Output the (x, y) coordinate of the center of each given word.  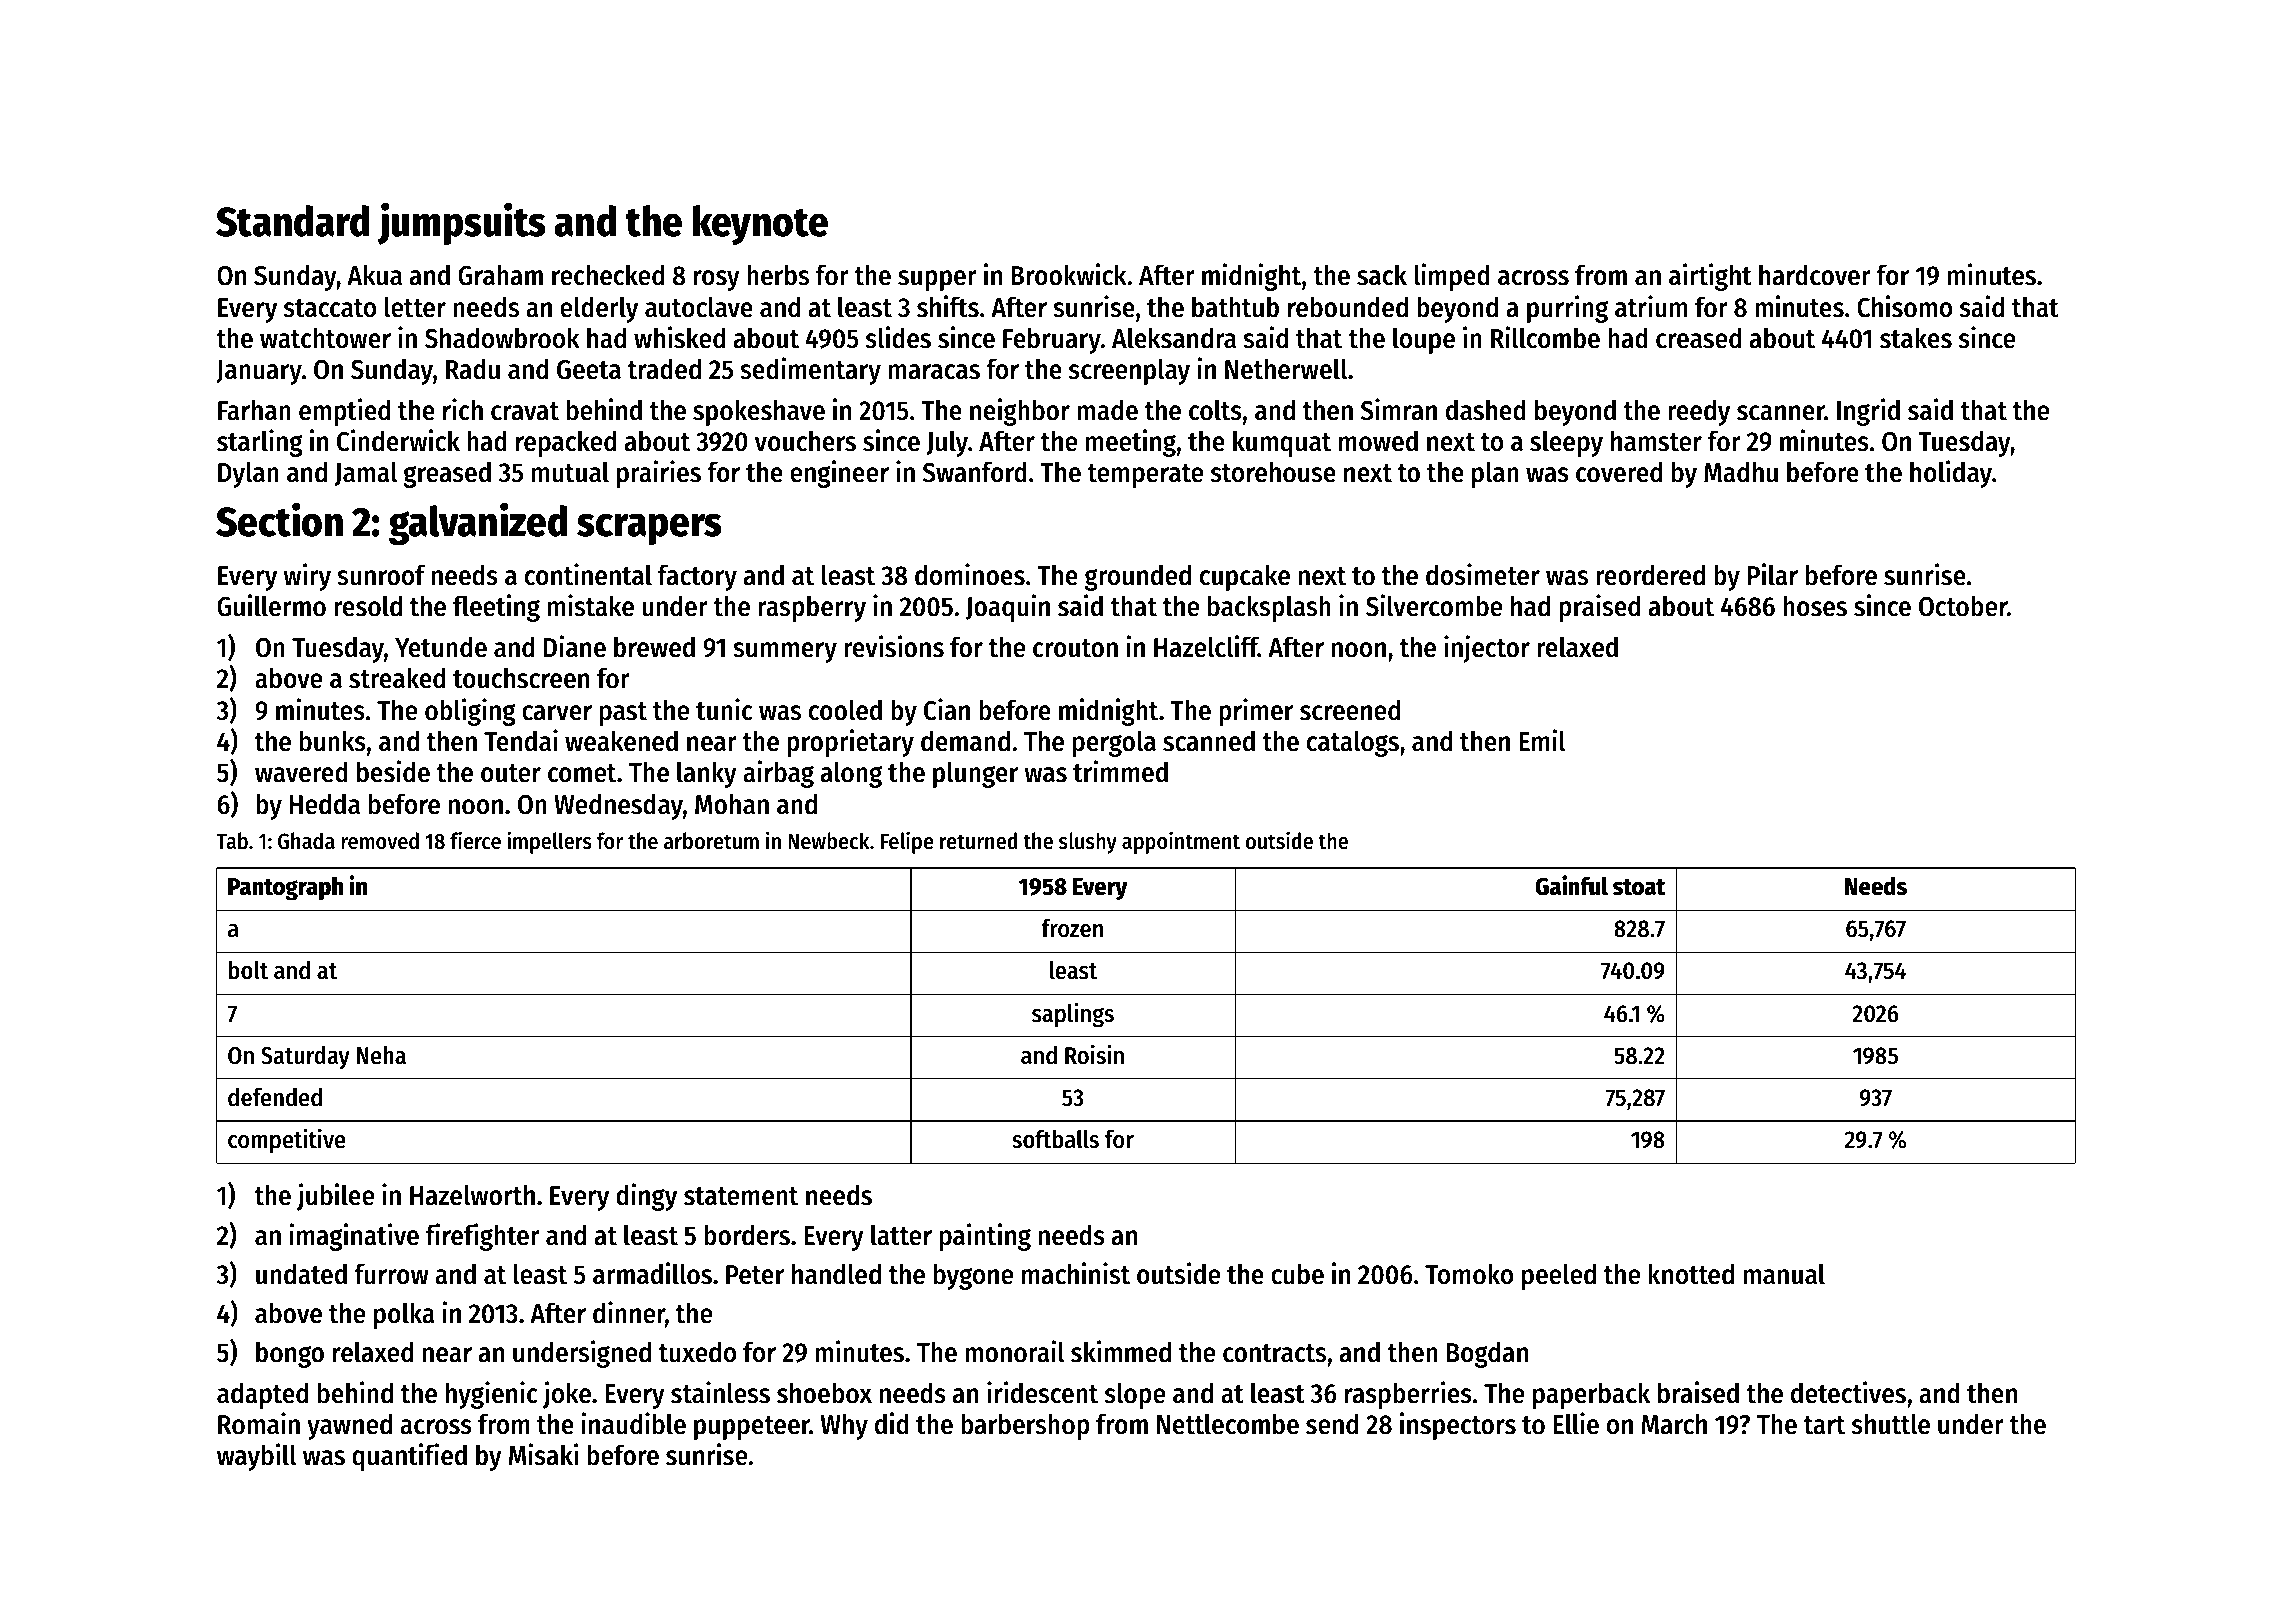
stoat (1639, 887)
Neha (381, 1055)
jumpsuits (462, 224)
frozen (1072, 928)
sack (1382, 275)
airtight (1710, 277)
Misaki (544, 1454)
